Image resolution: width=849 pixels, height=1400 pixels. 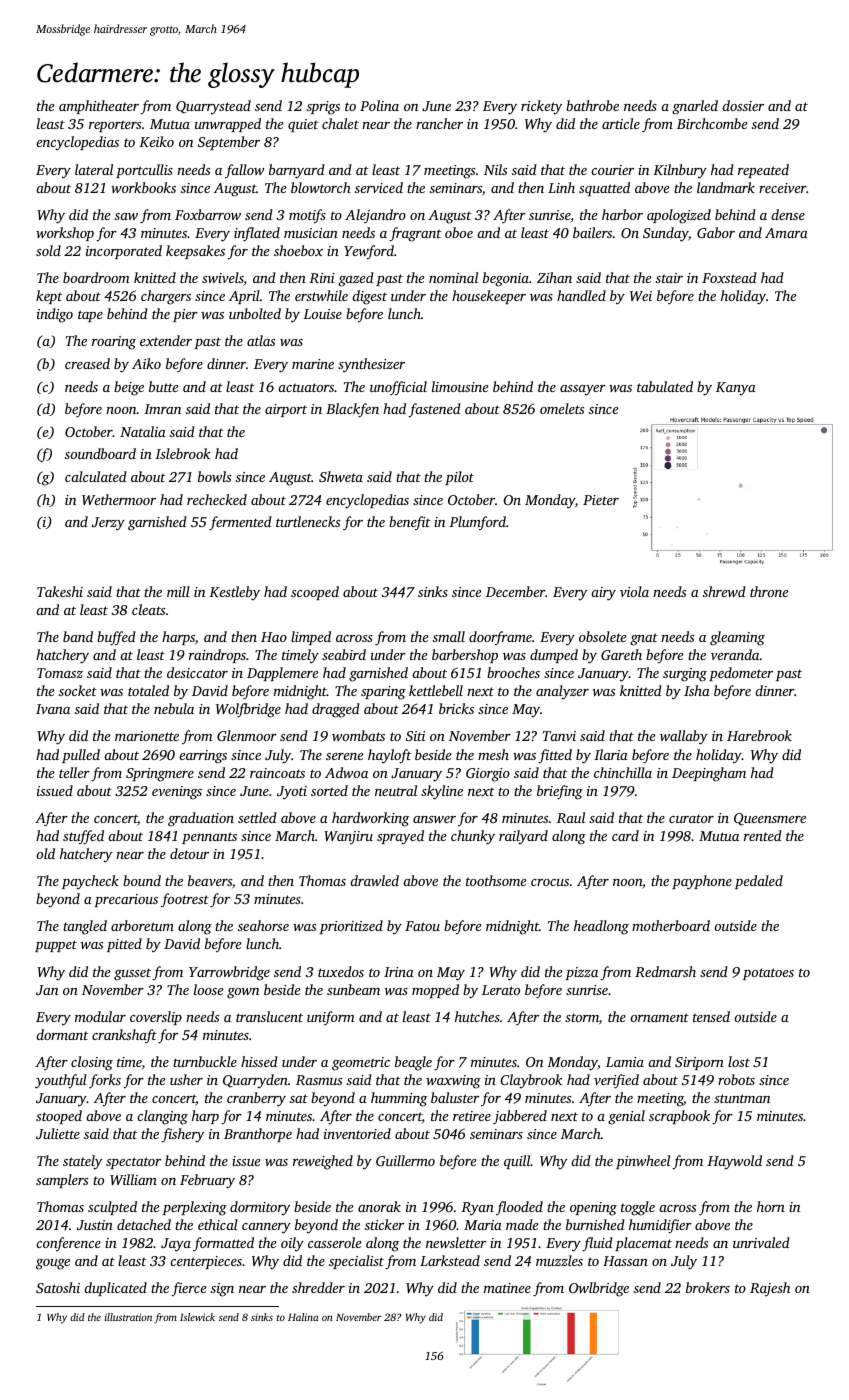 I want to click on rechecked, so click(x=217, y=499).
